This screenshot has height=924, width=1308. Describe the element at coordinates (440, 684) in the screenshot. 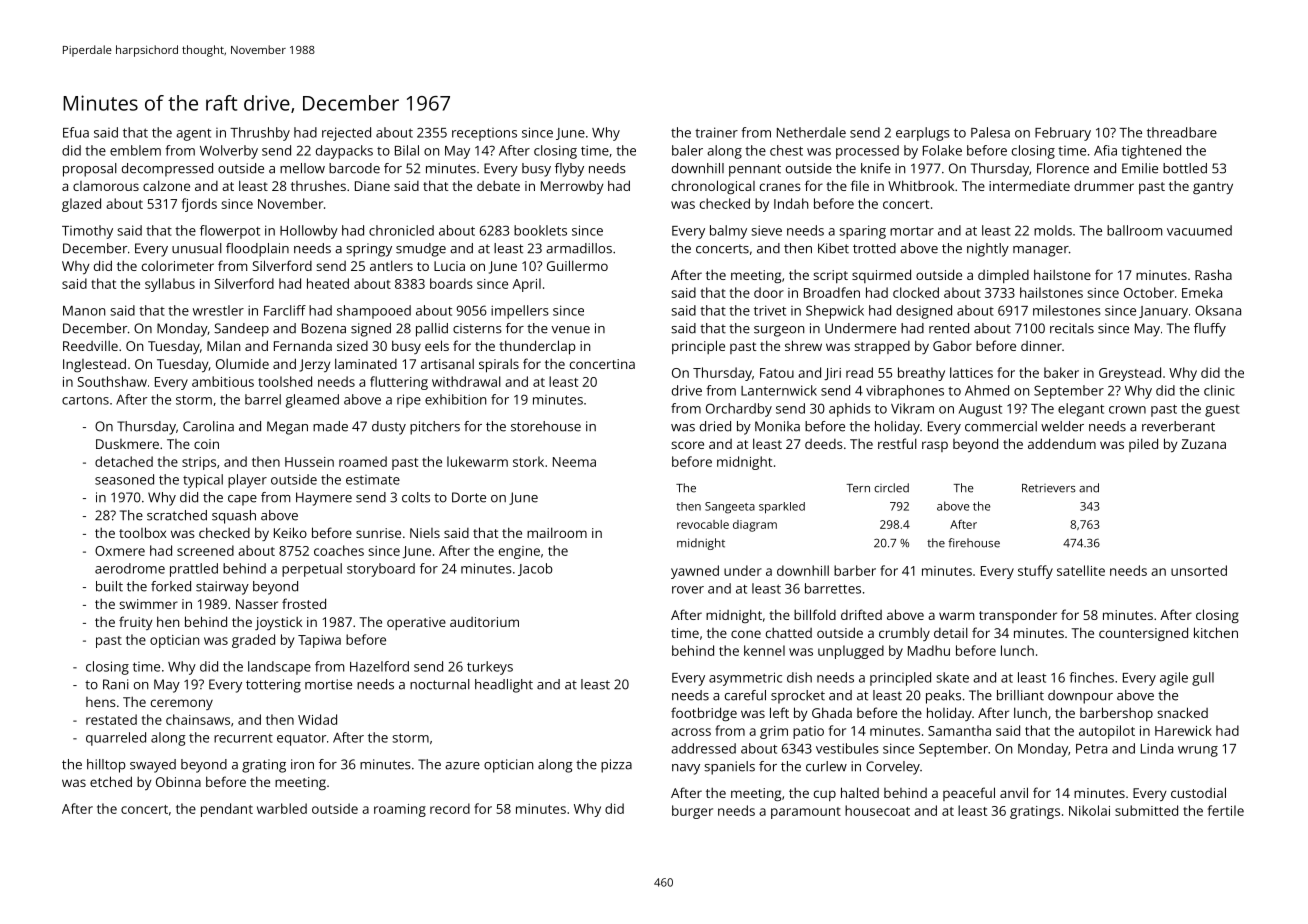

I see `nocturnal` at that location.
